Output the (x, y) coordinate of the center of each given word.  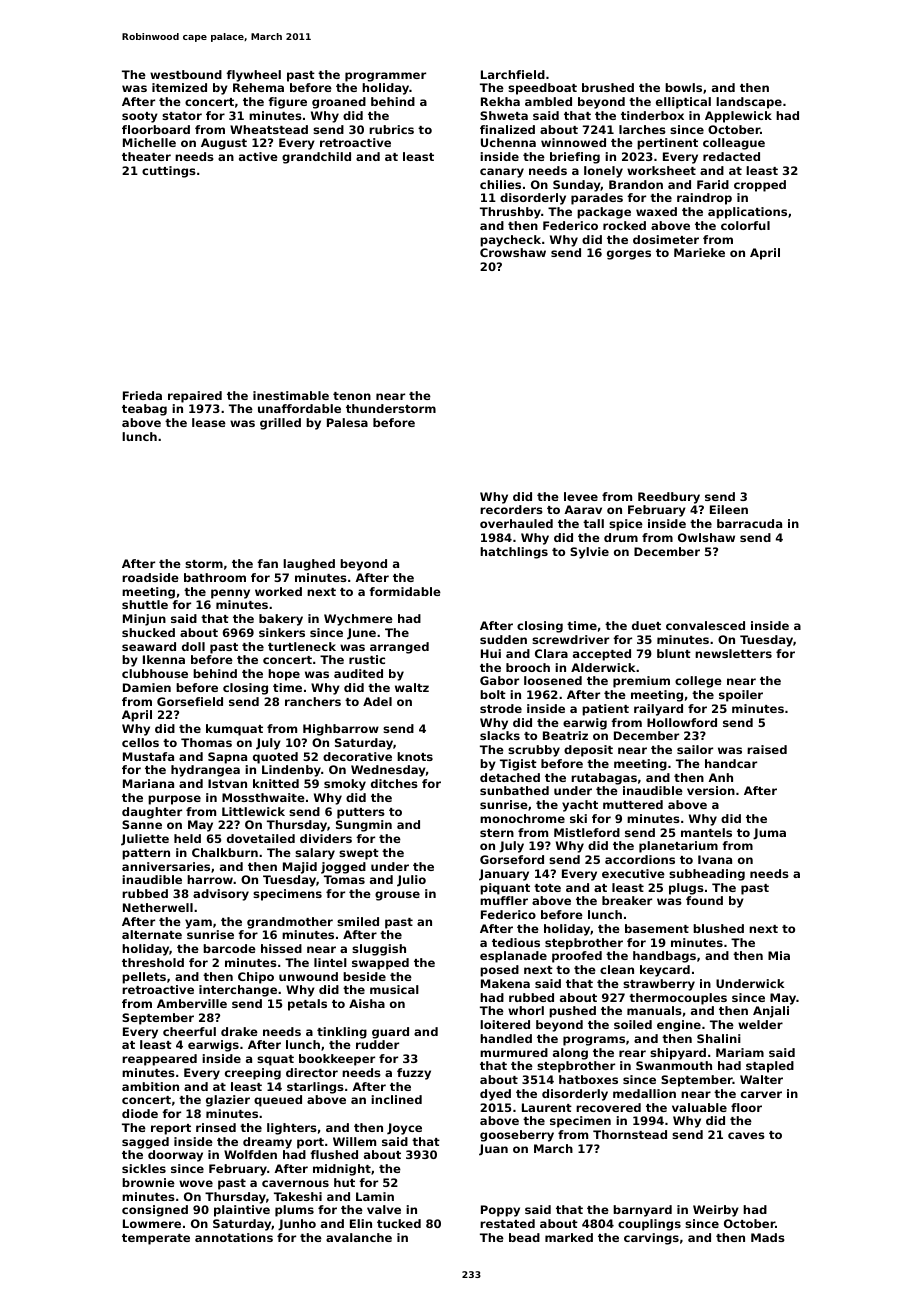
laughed (309, 565)
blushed (718, 928)
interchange (238, 991)
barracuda (749, 523)
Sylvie (589, 553)
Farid (713, 184)
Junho (297, 1225)
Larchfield (513, 74)
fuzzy (414, 1074)
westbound (186, 74)
